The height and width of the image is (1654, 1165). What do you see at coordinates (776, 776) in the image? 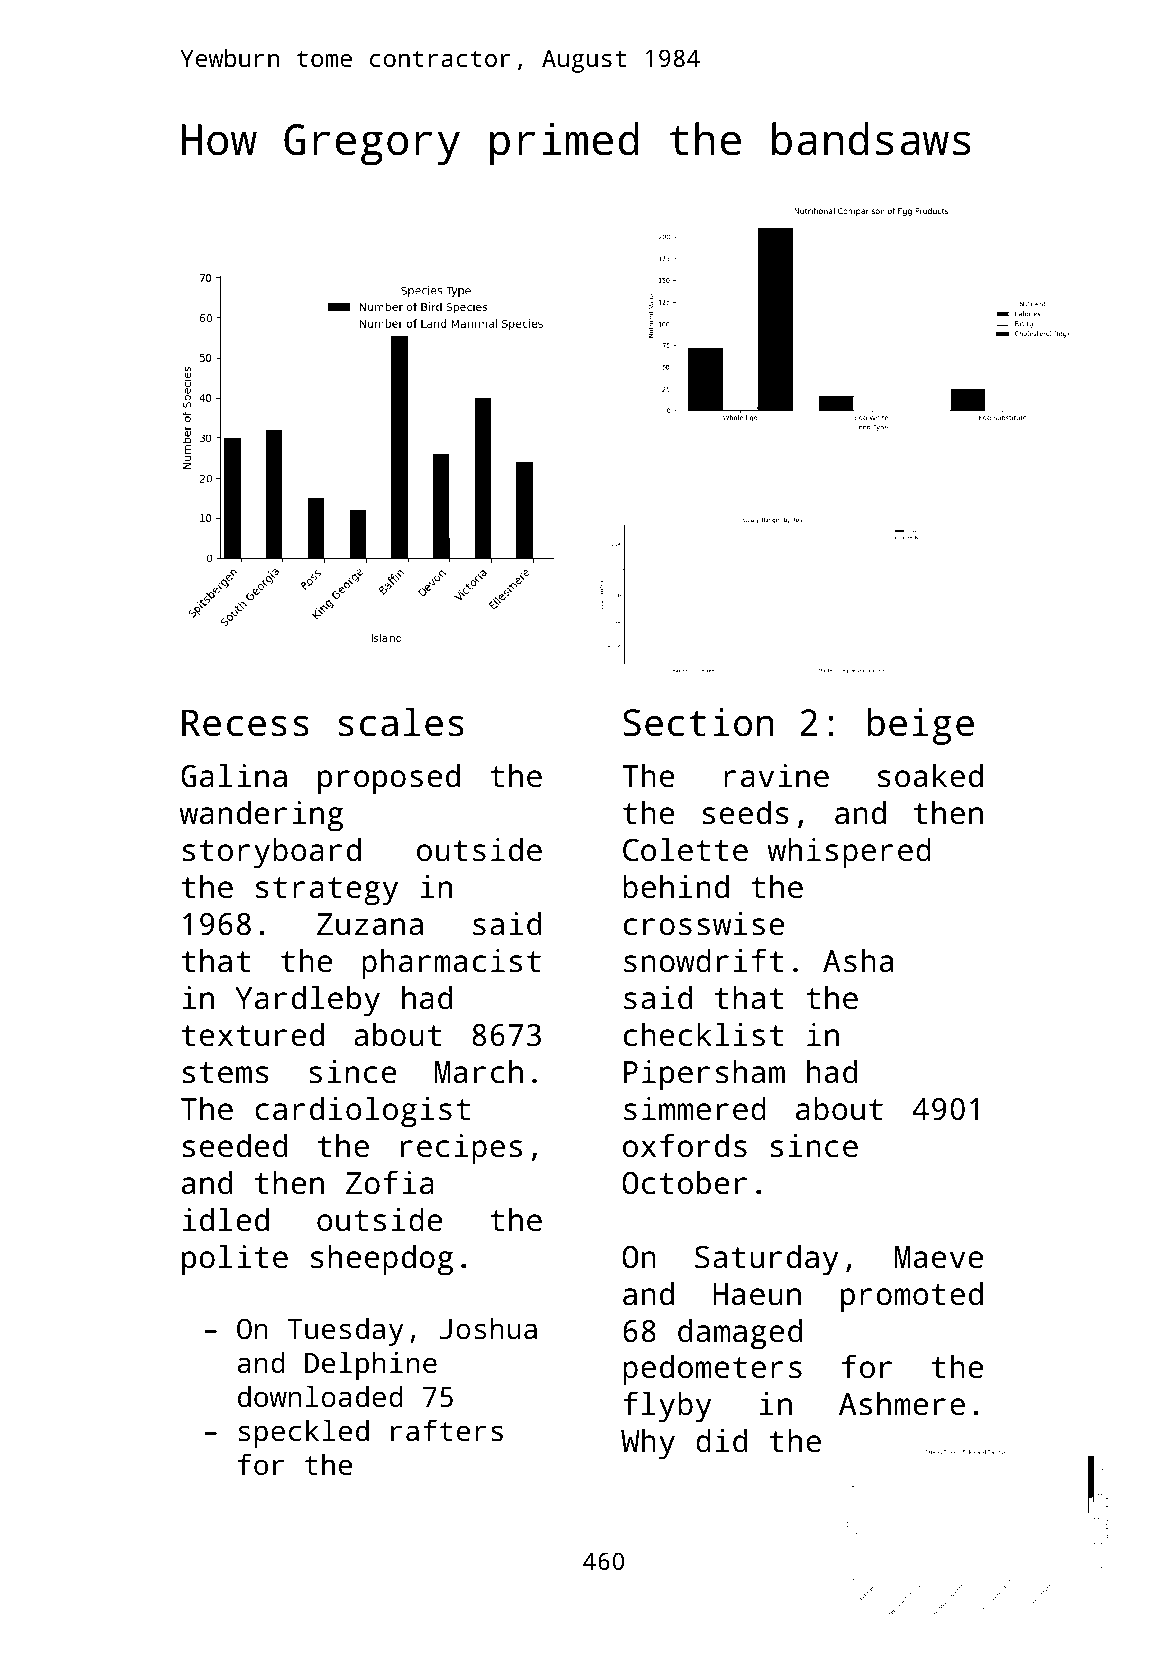
I see `ravine` at bounding box center [776, 776].
